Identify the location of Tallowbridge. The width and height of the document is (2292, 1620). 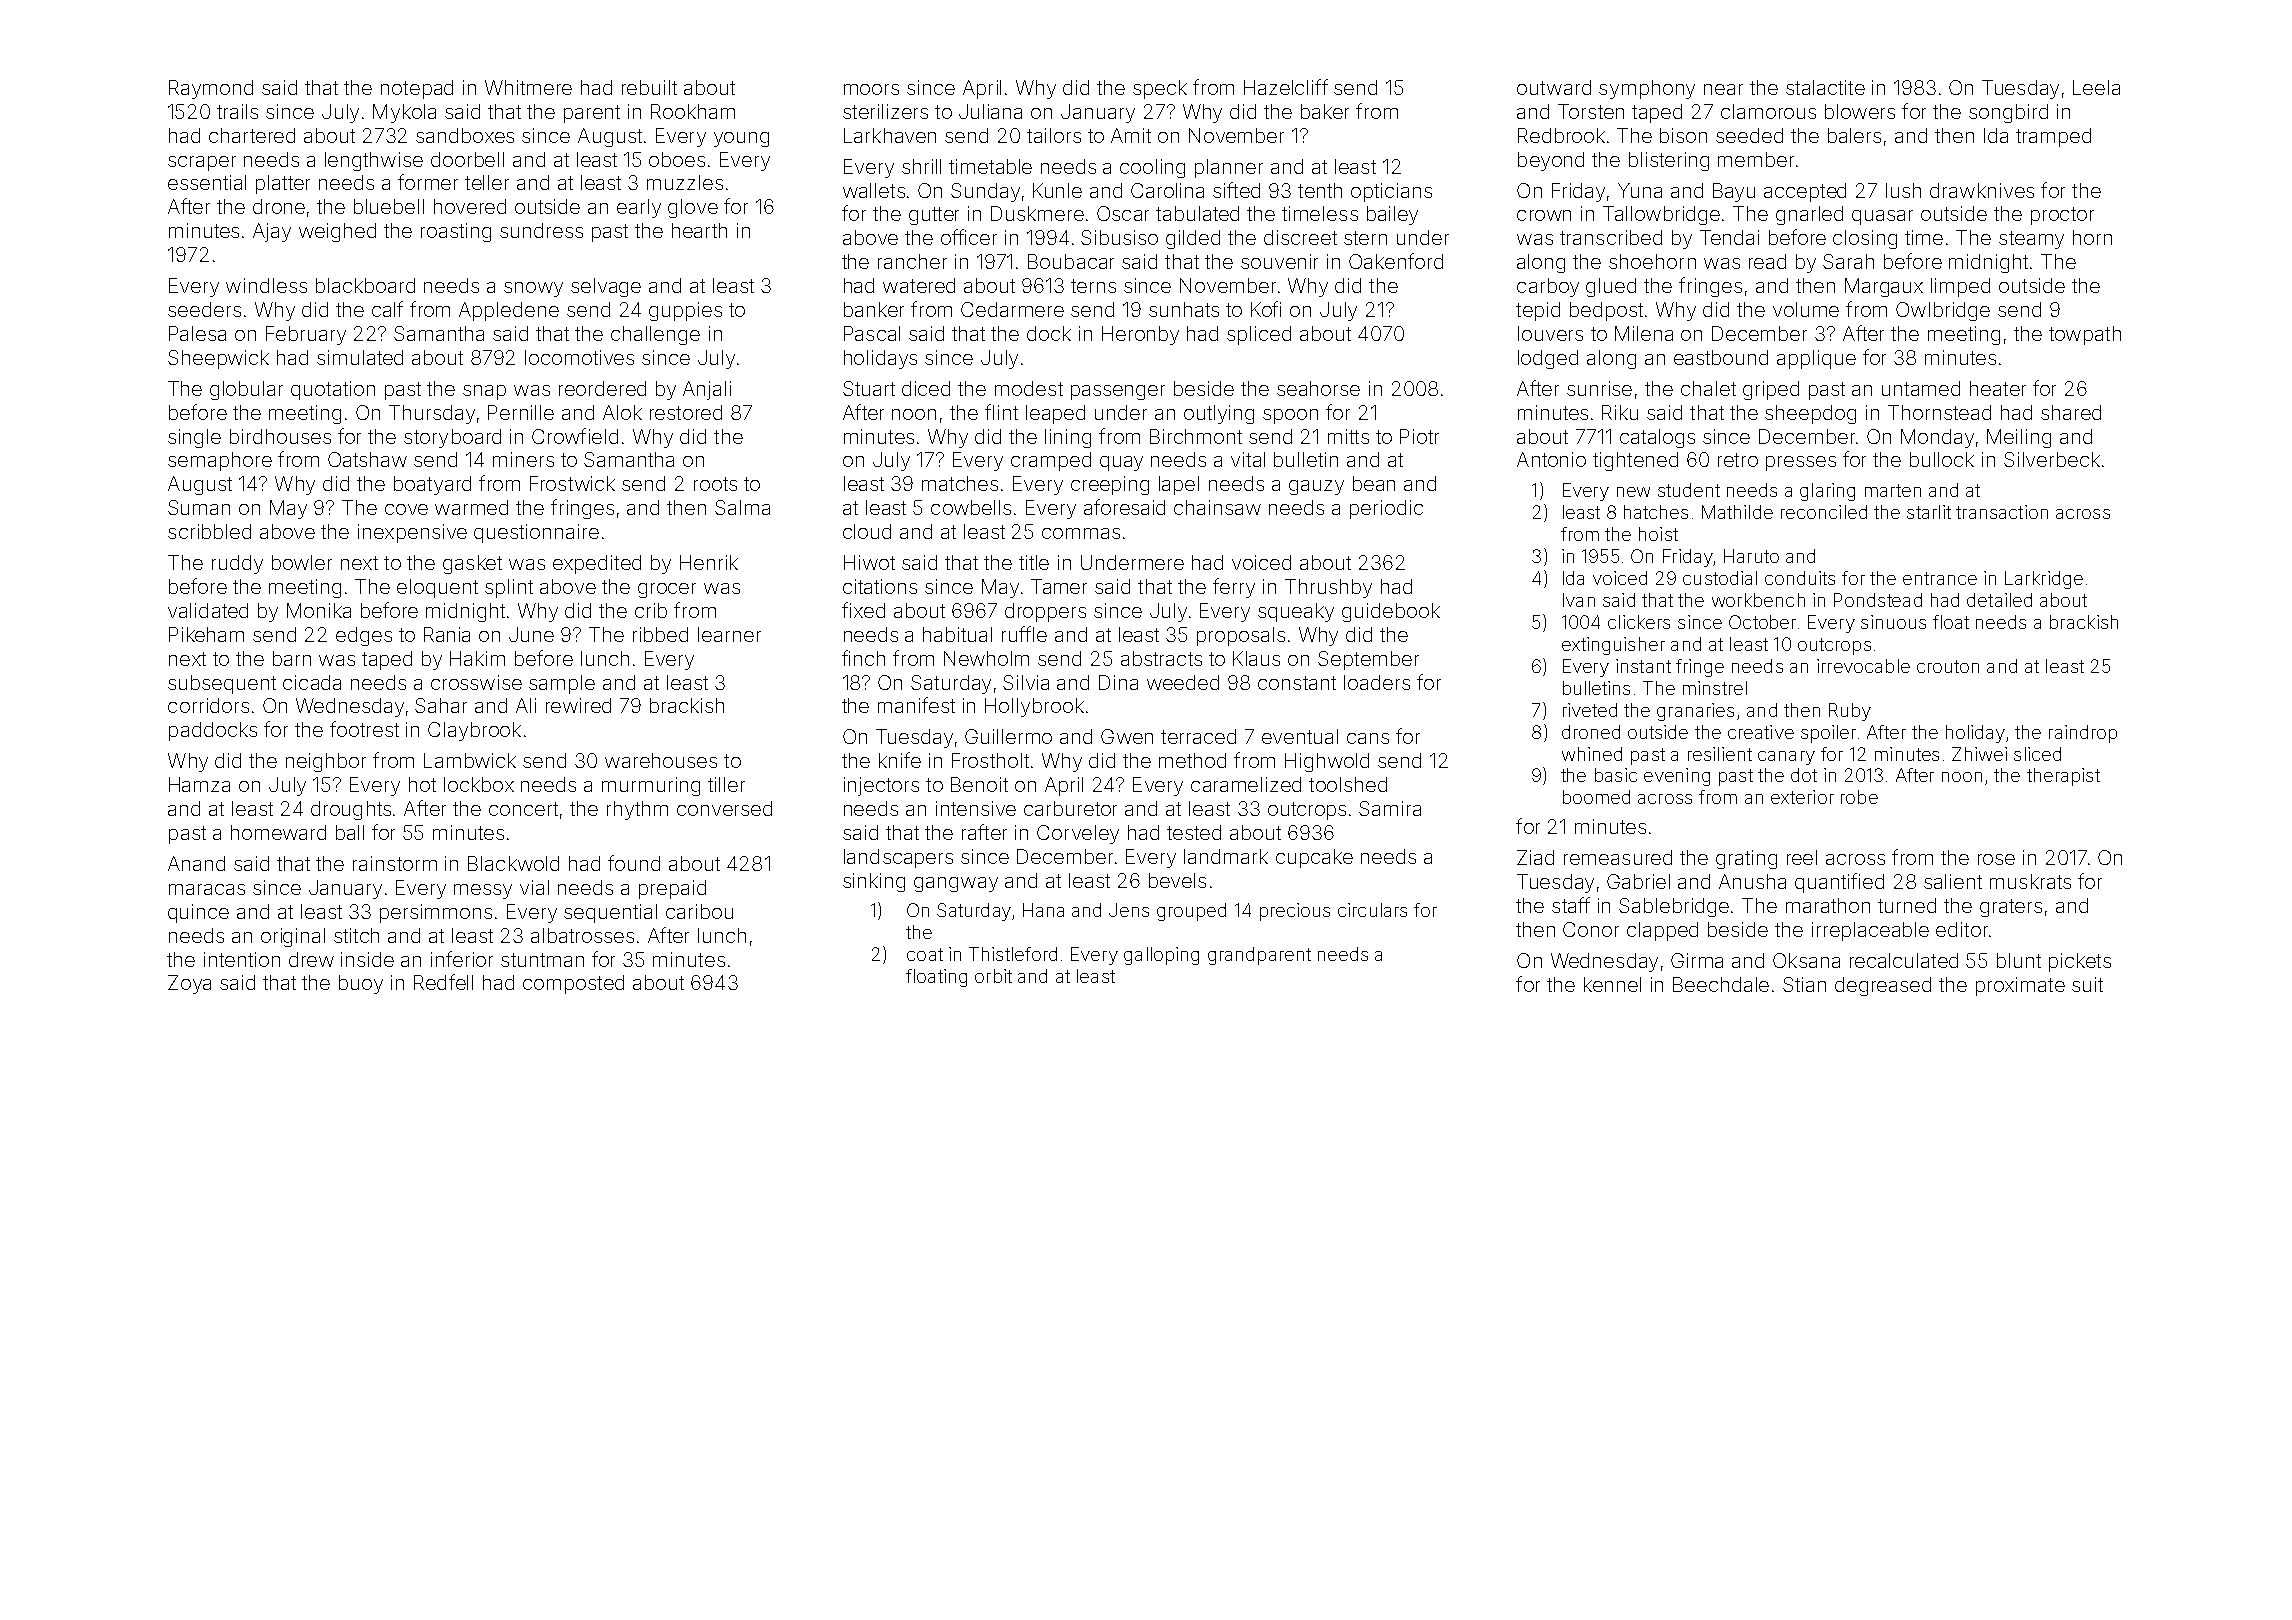
(1661, 215).
